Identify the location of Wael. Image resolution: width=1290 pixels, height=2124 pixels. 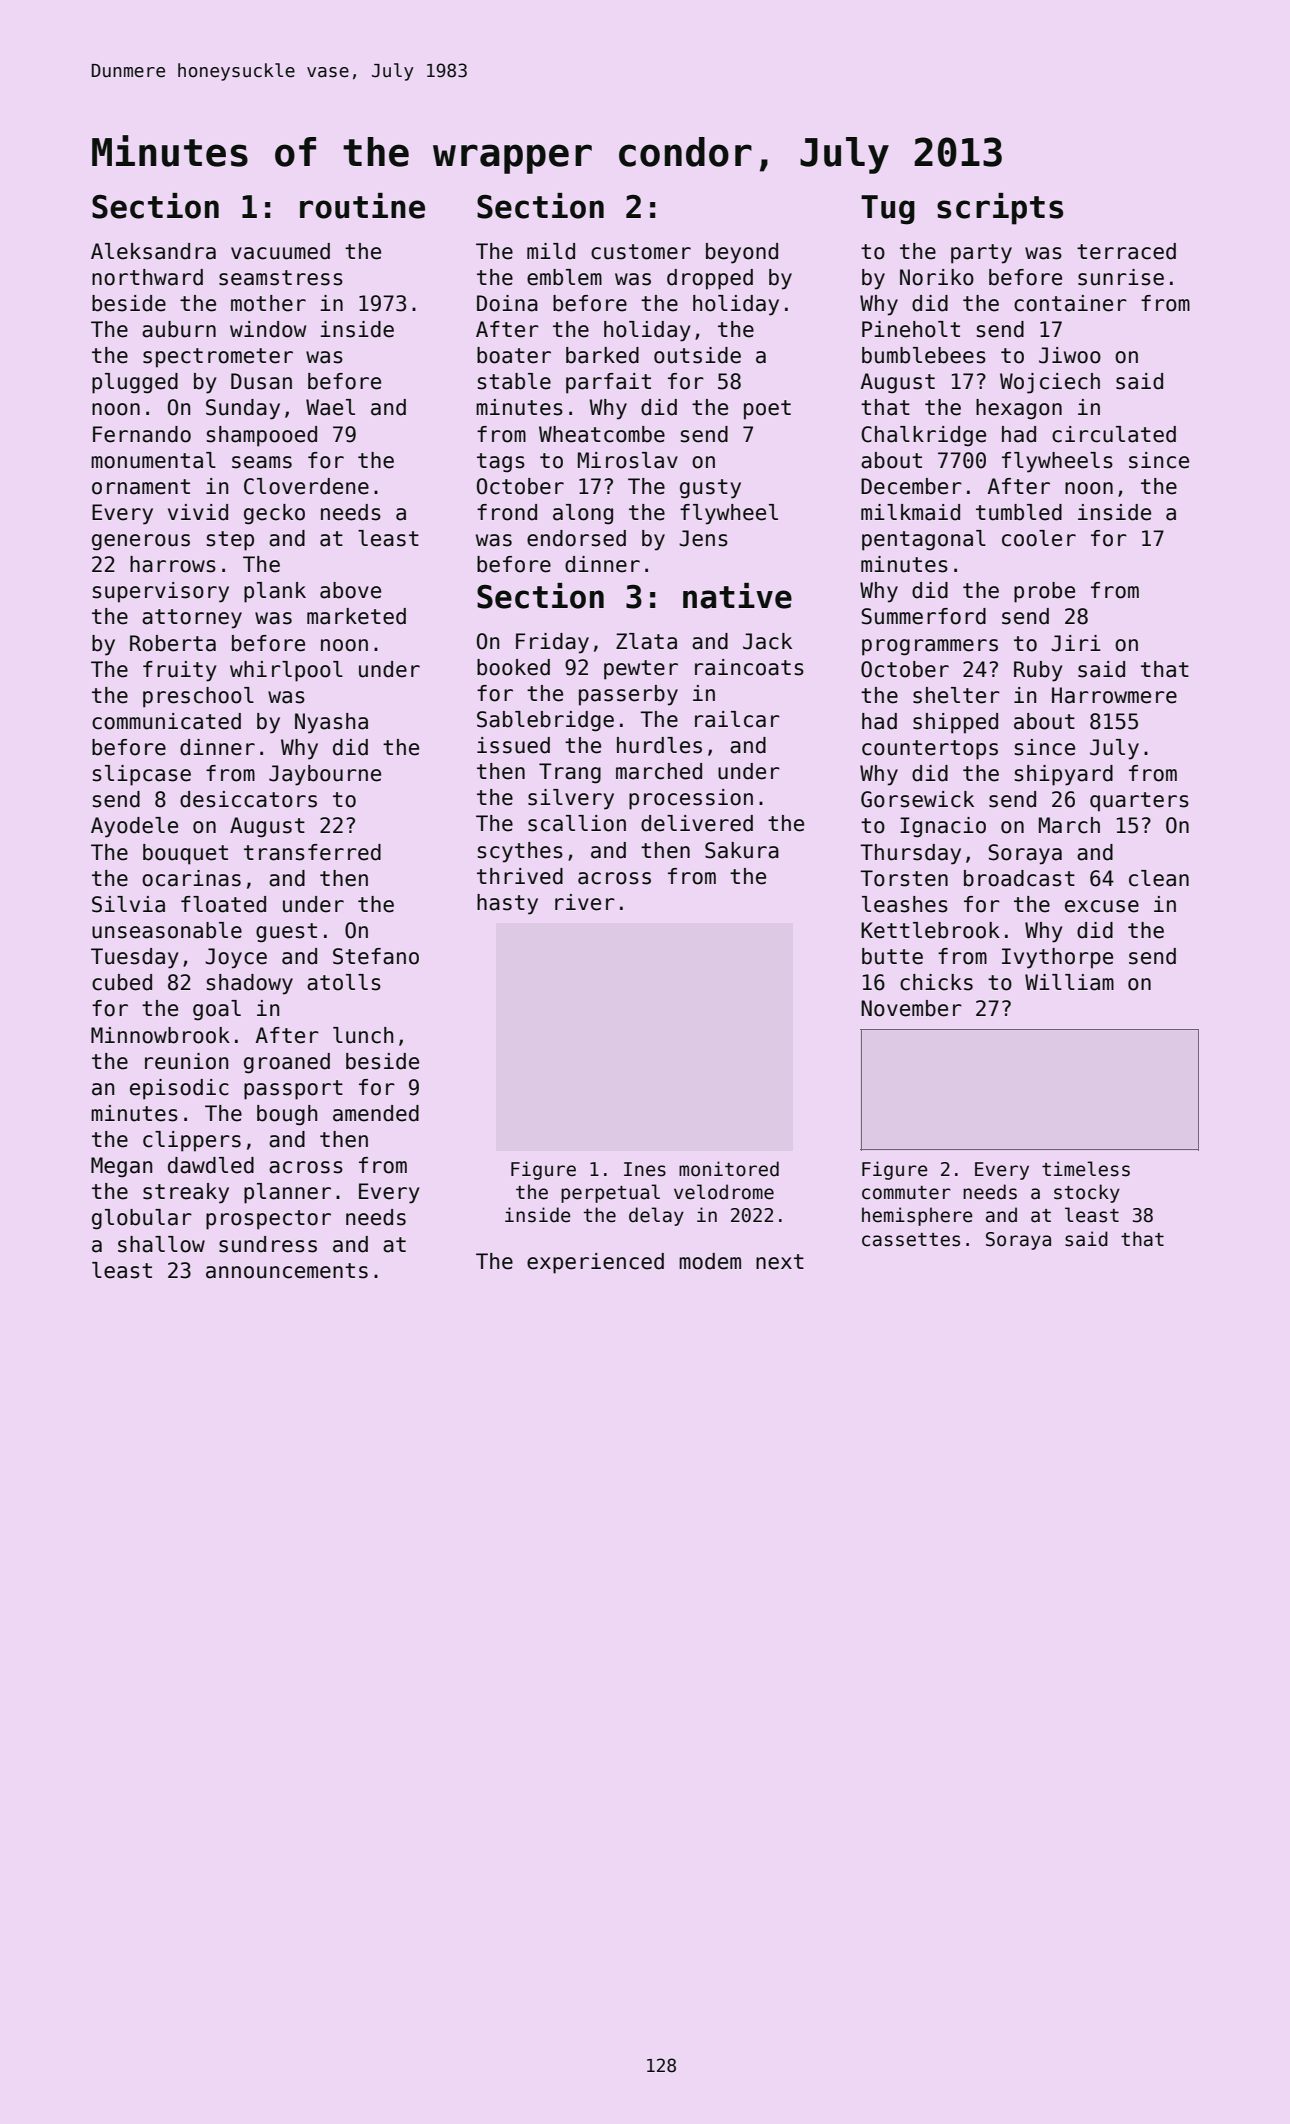
(330, 407).
